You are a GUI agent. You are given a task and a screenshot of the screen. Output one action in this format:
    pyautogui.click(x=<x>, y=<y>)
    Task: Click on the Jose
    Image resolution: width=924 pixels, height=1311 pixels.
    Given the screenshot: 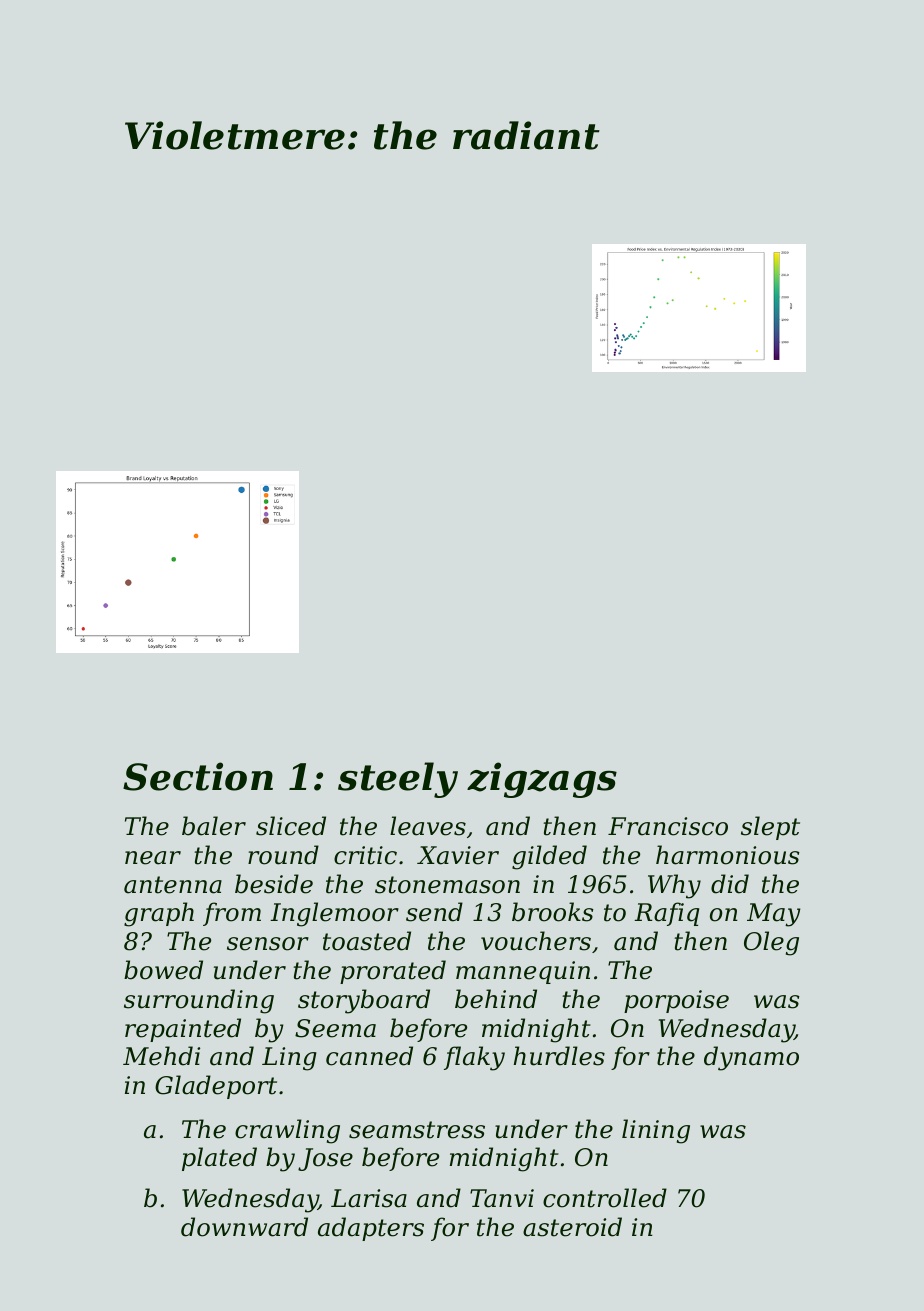 What is the action you would take?
    pyautogui.click(x=325, y=1159)
